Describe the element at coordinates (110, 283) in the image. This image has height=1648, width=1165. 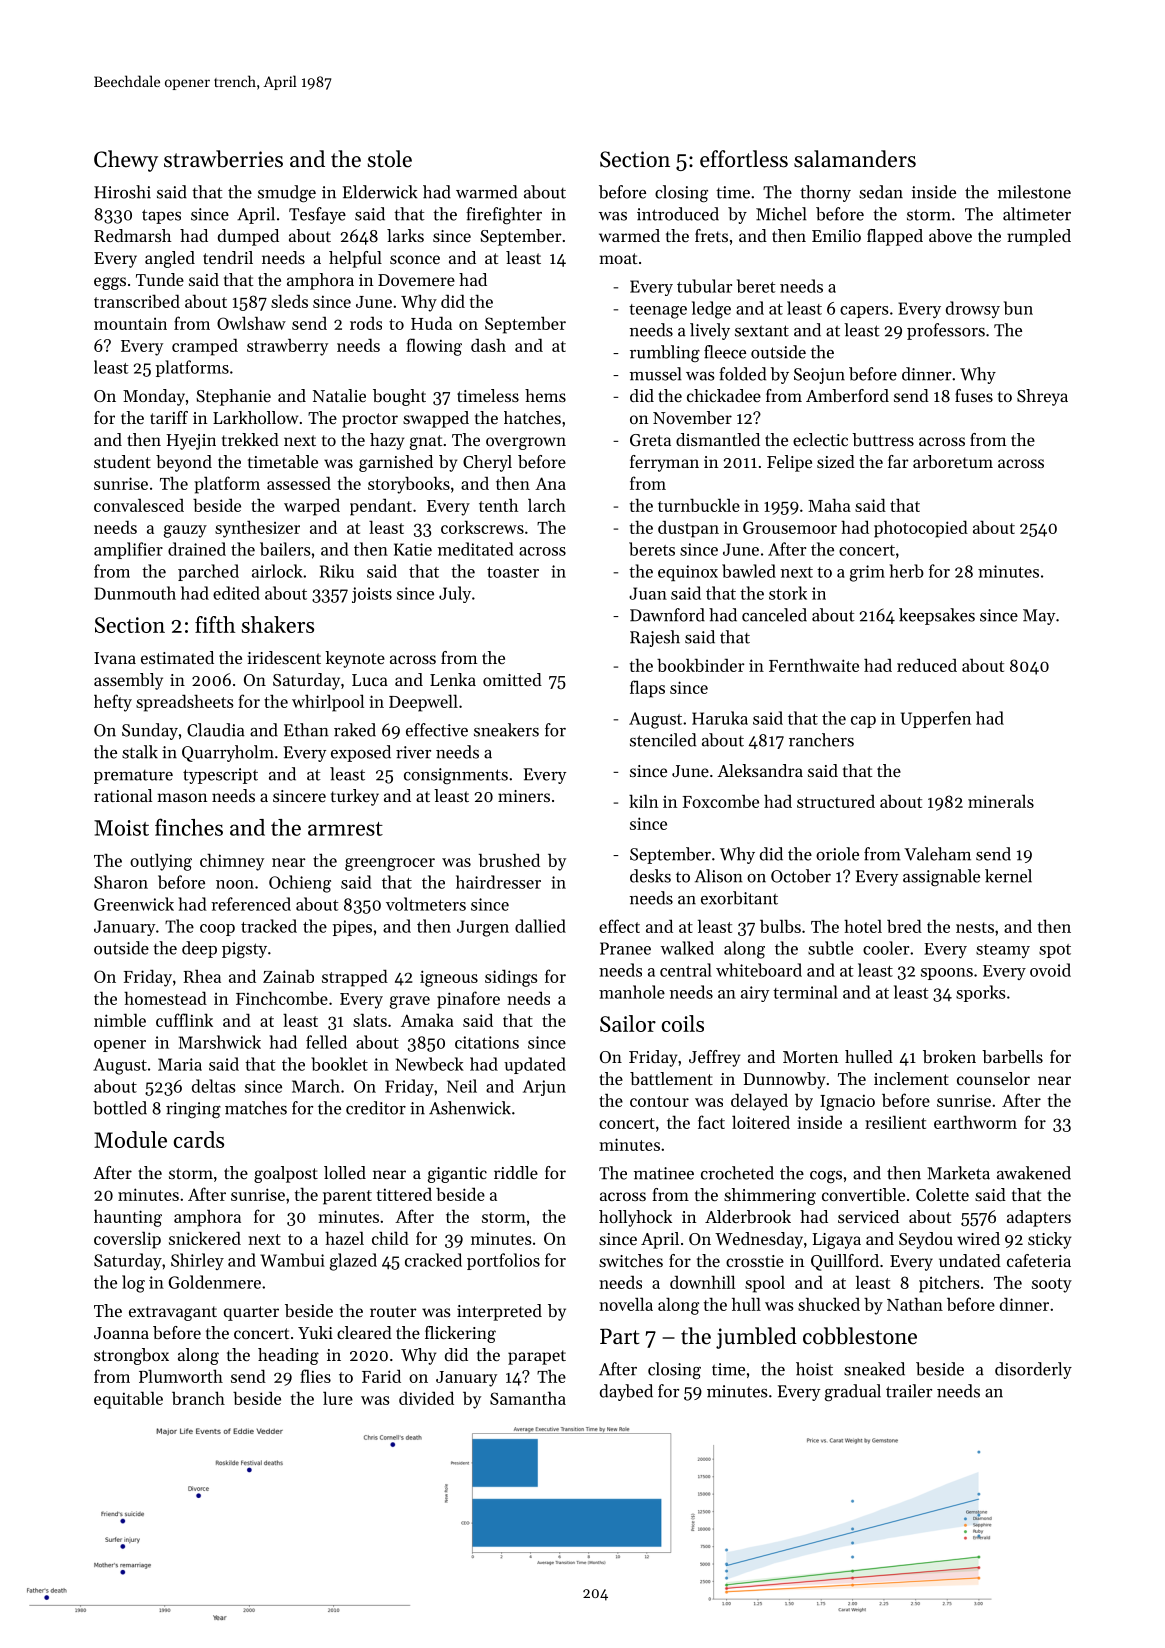
I see `eggs` at that location.
